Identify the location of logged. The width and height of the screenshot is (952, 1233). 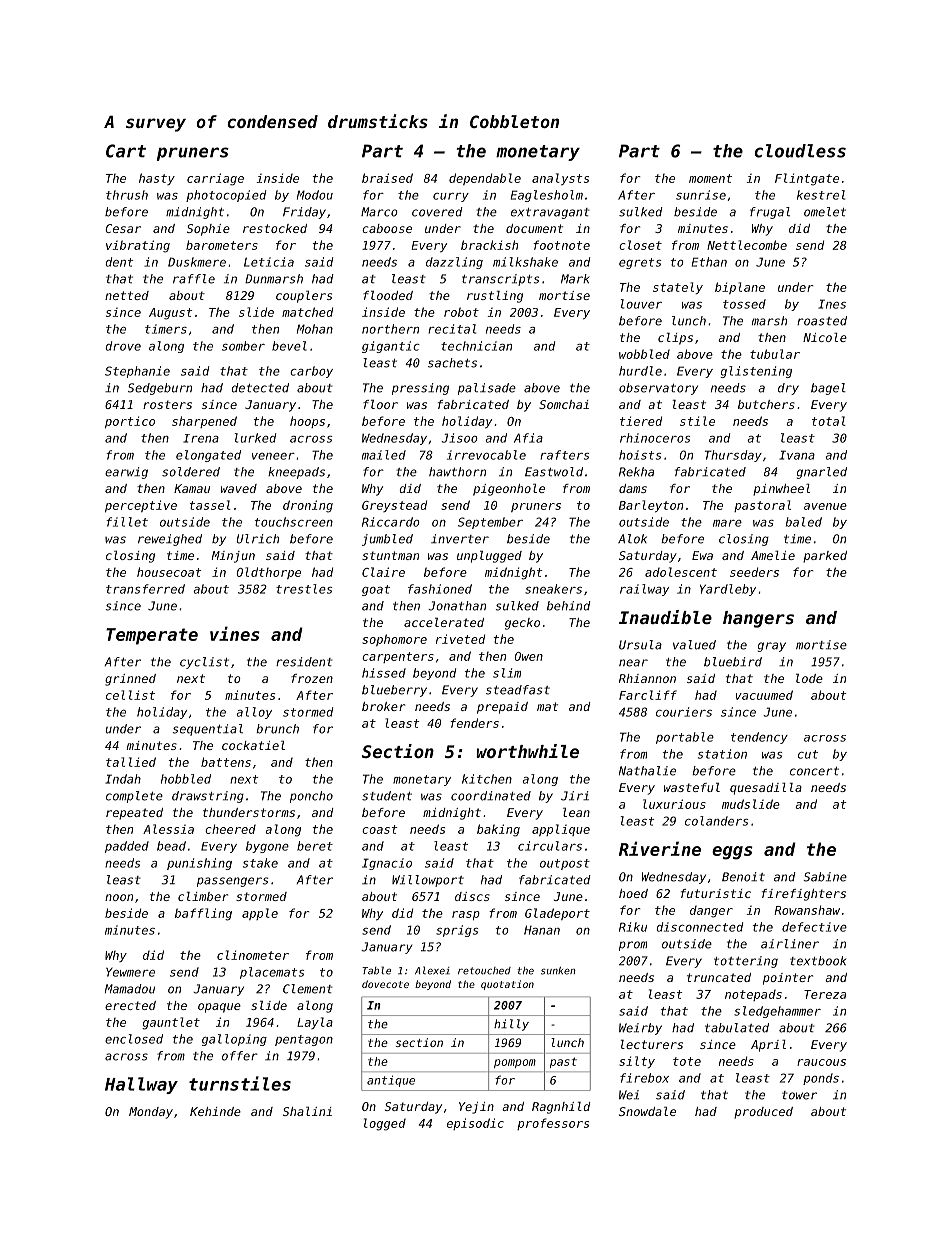
(385, 1124).
